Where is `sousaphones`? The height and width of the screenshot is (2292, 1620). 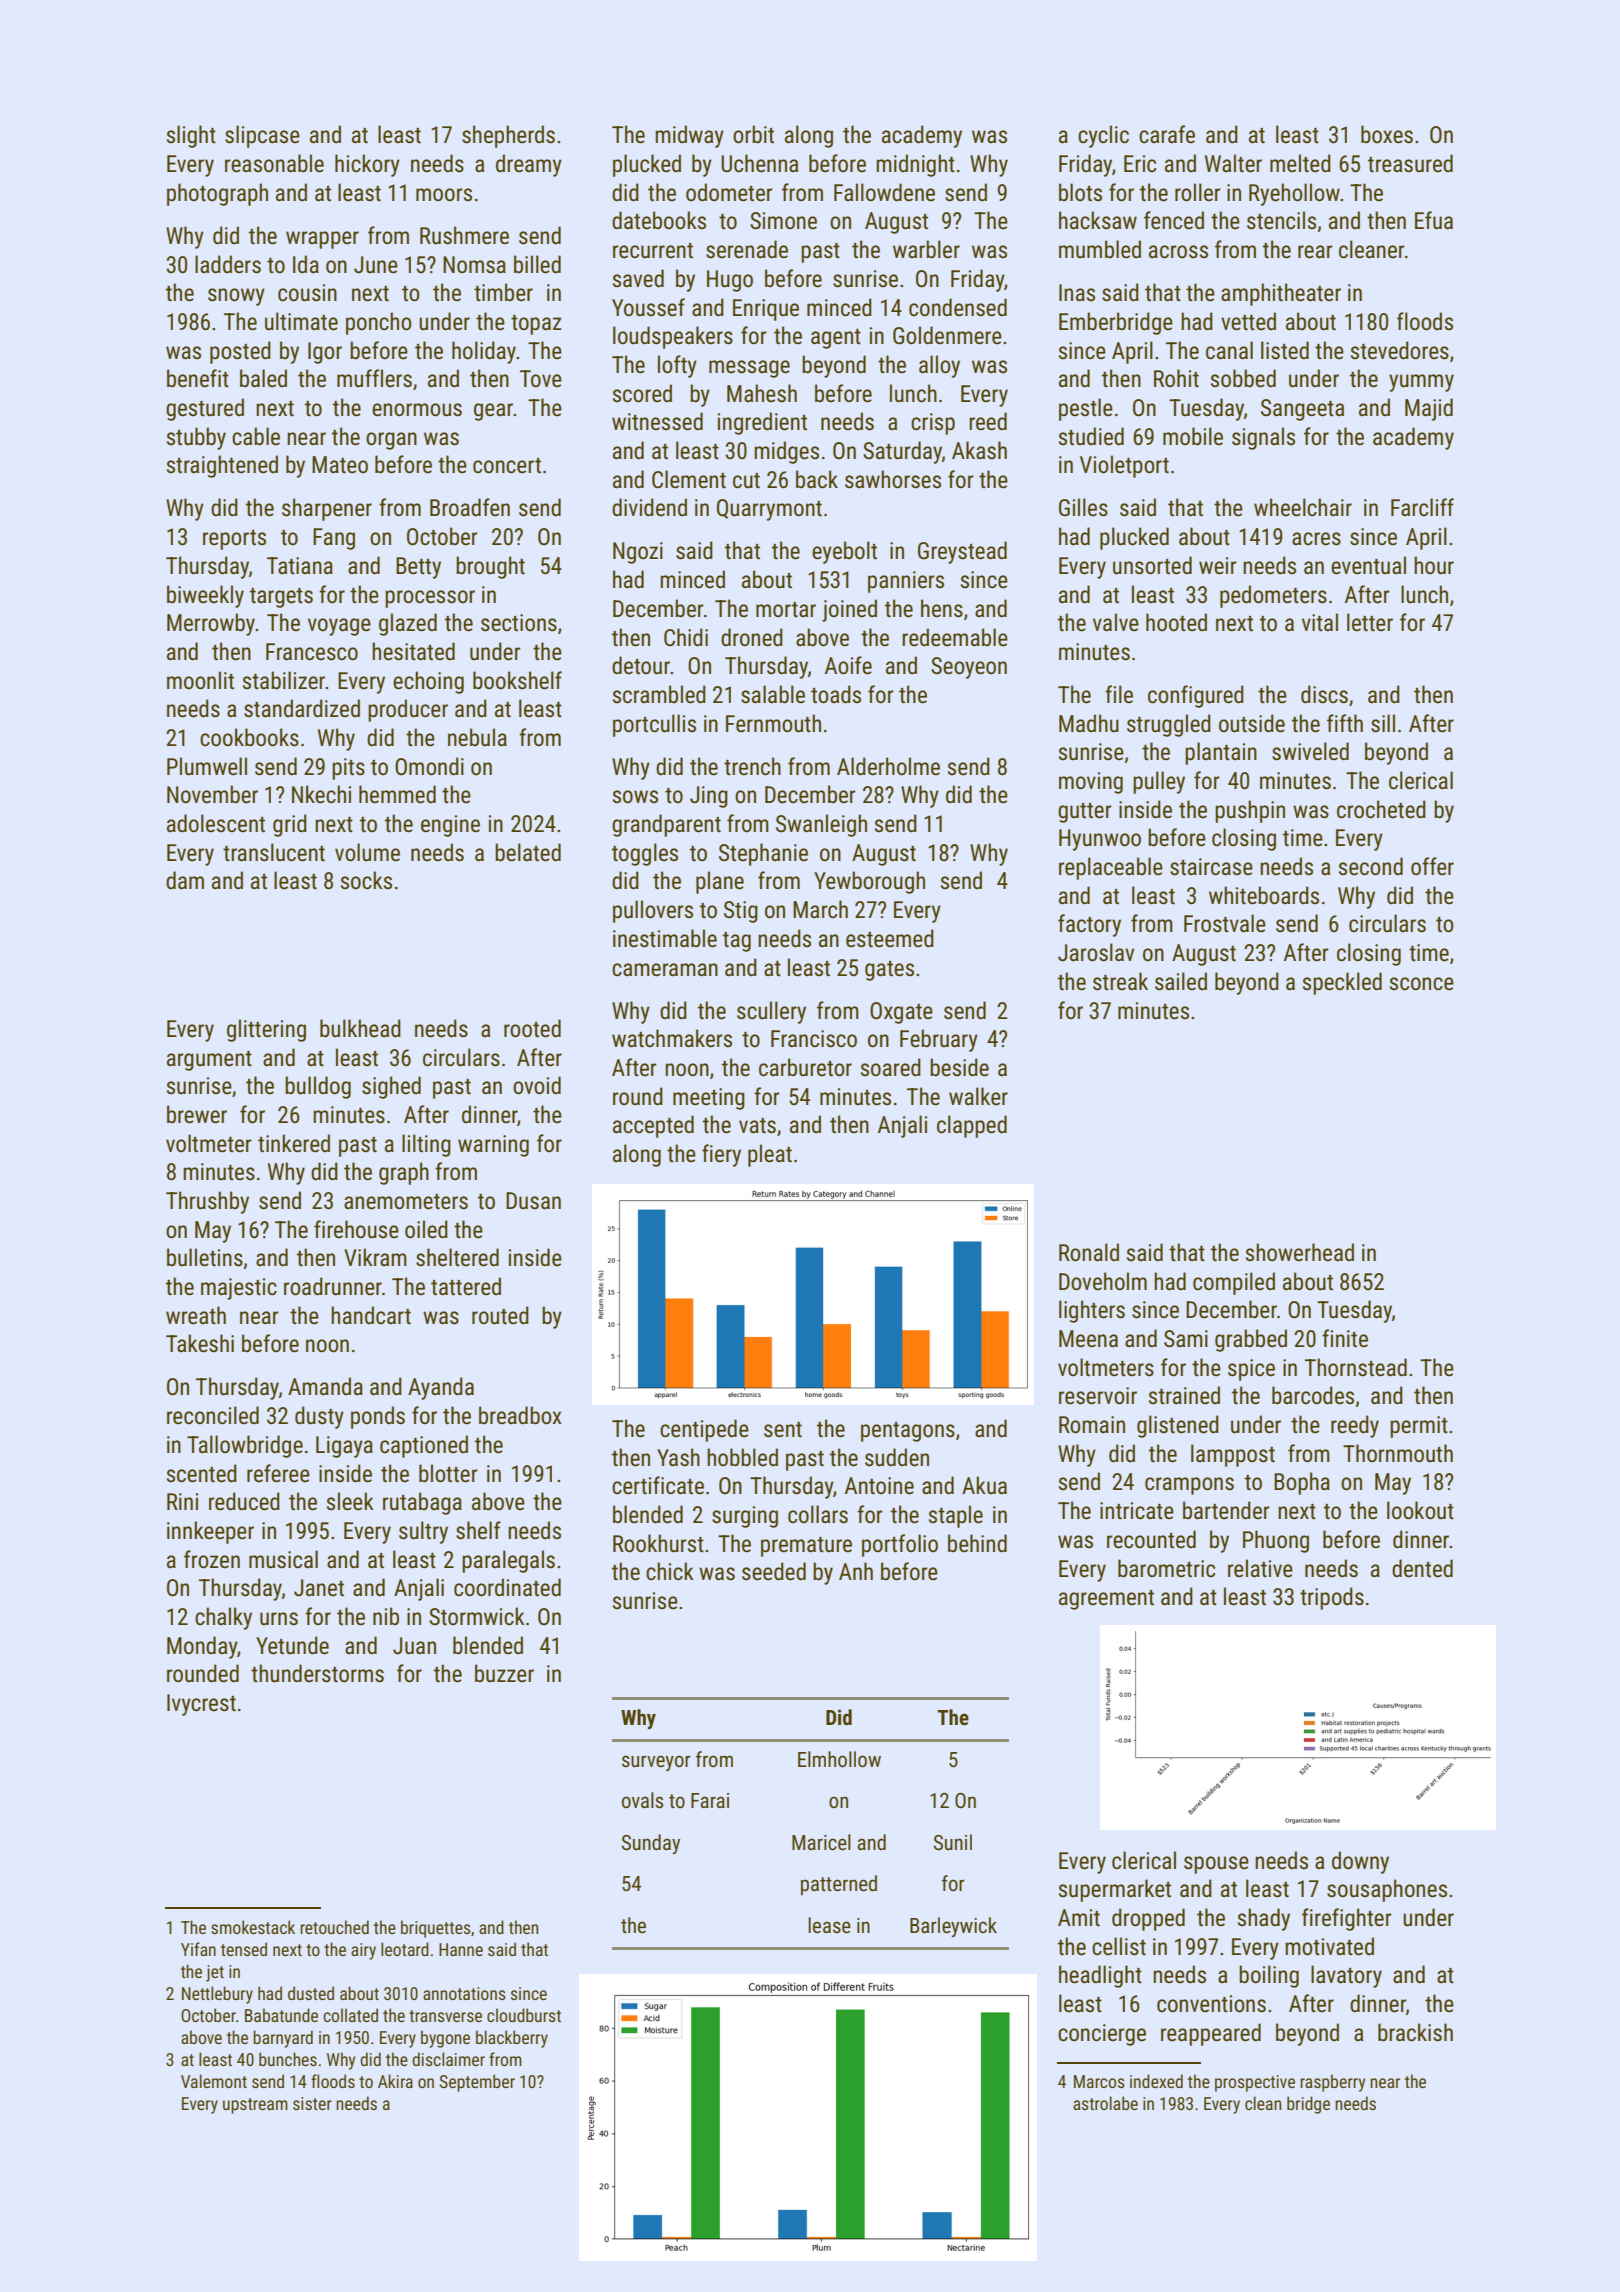 sousaphones is located at coordinates (1387, 1890).
